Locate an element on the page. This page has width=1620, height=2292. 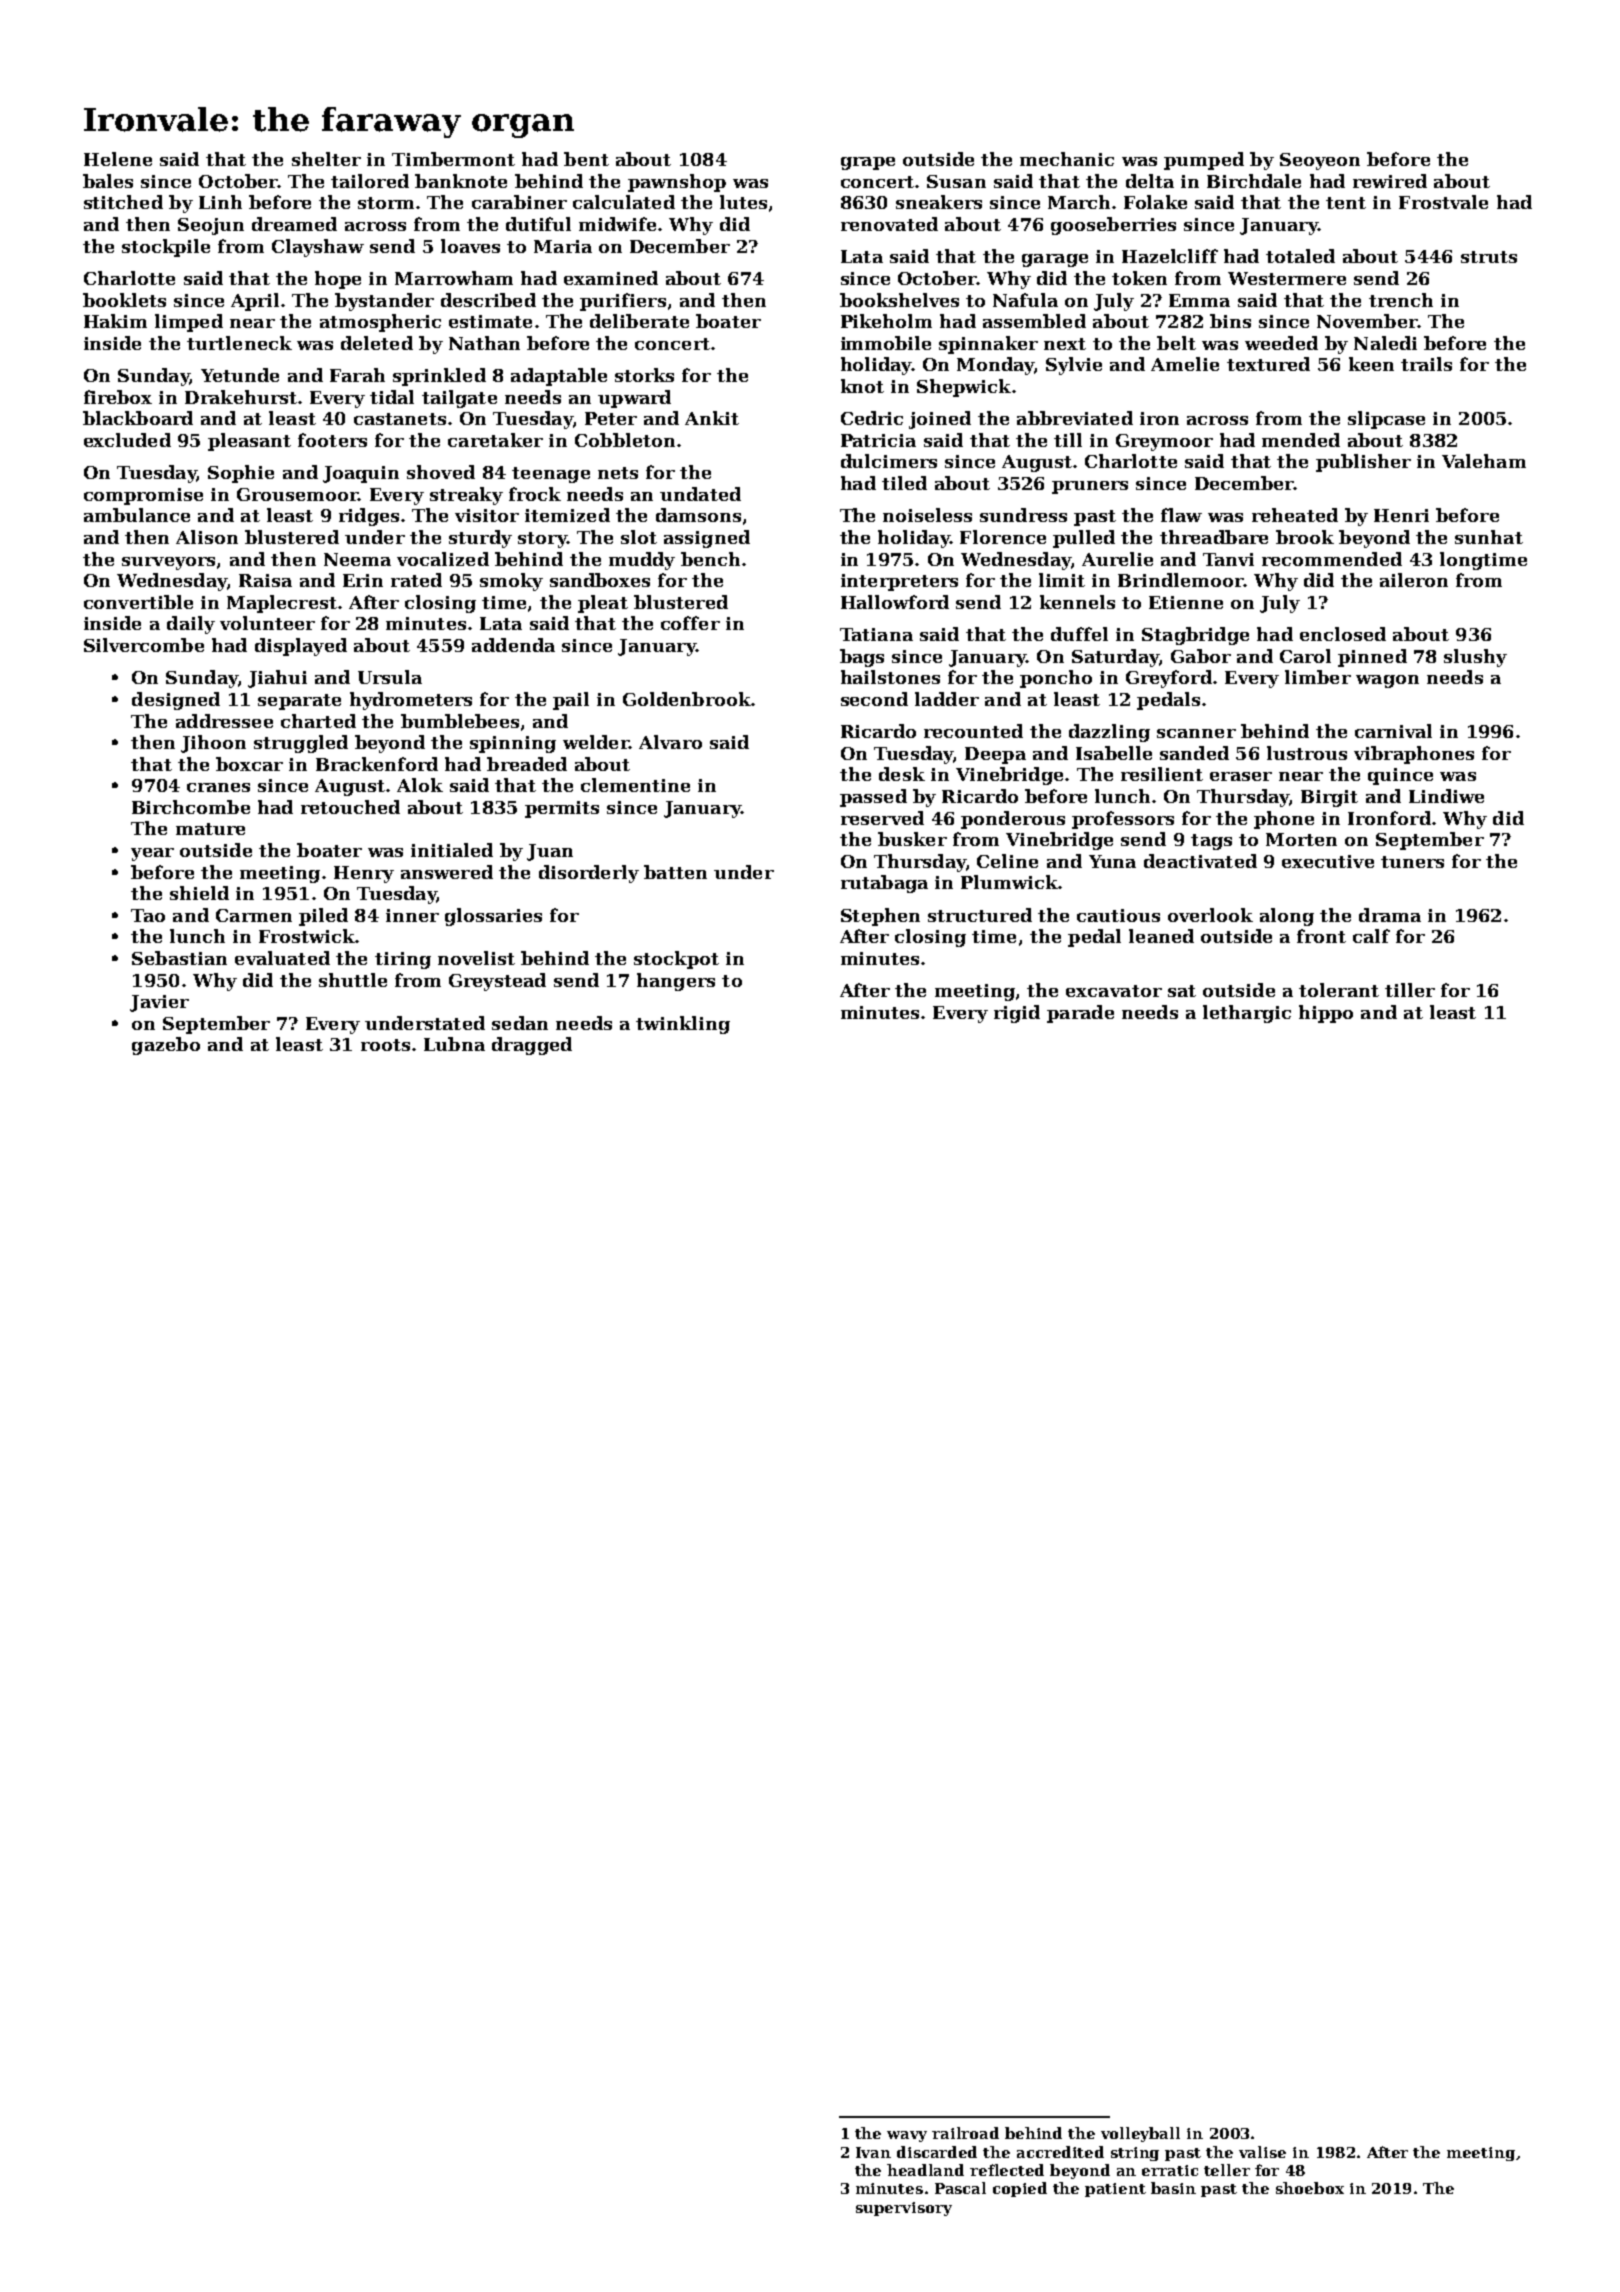
Drakehurst is located at coordinates (241, 397).
